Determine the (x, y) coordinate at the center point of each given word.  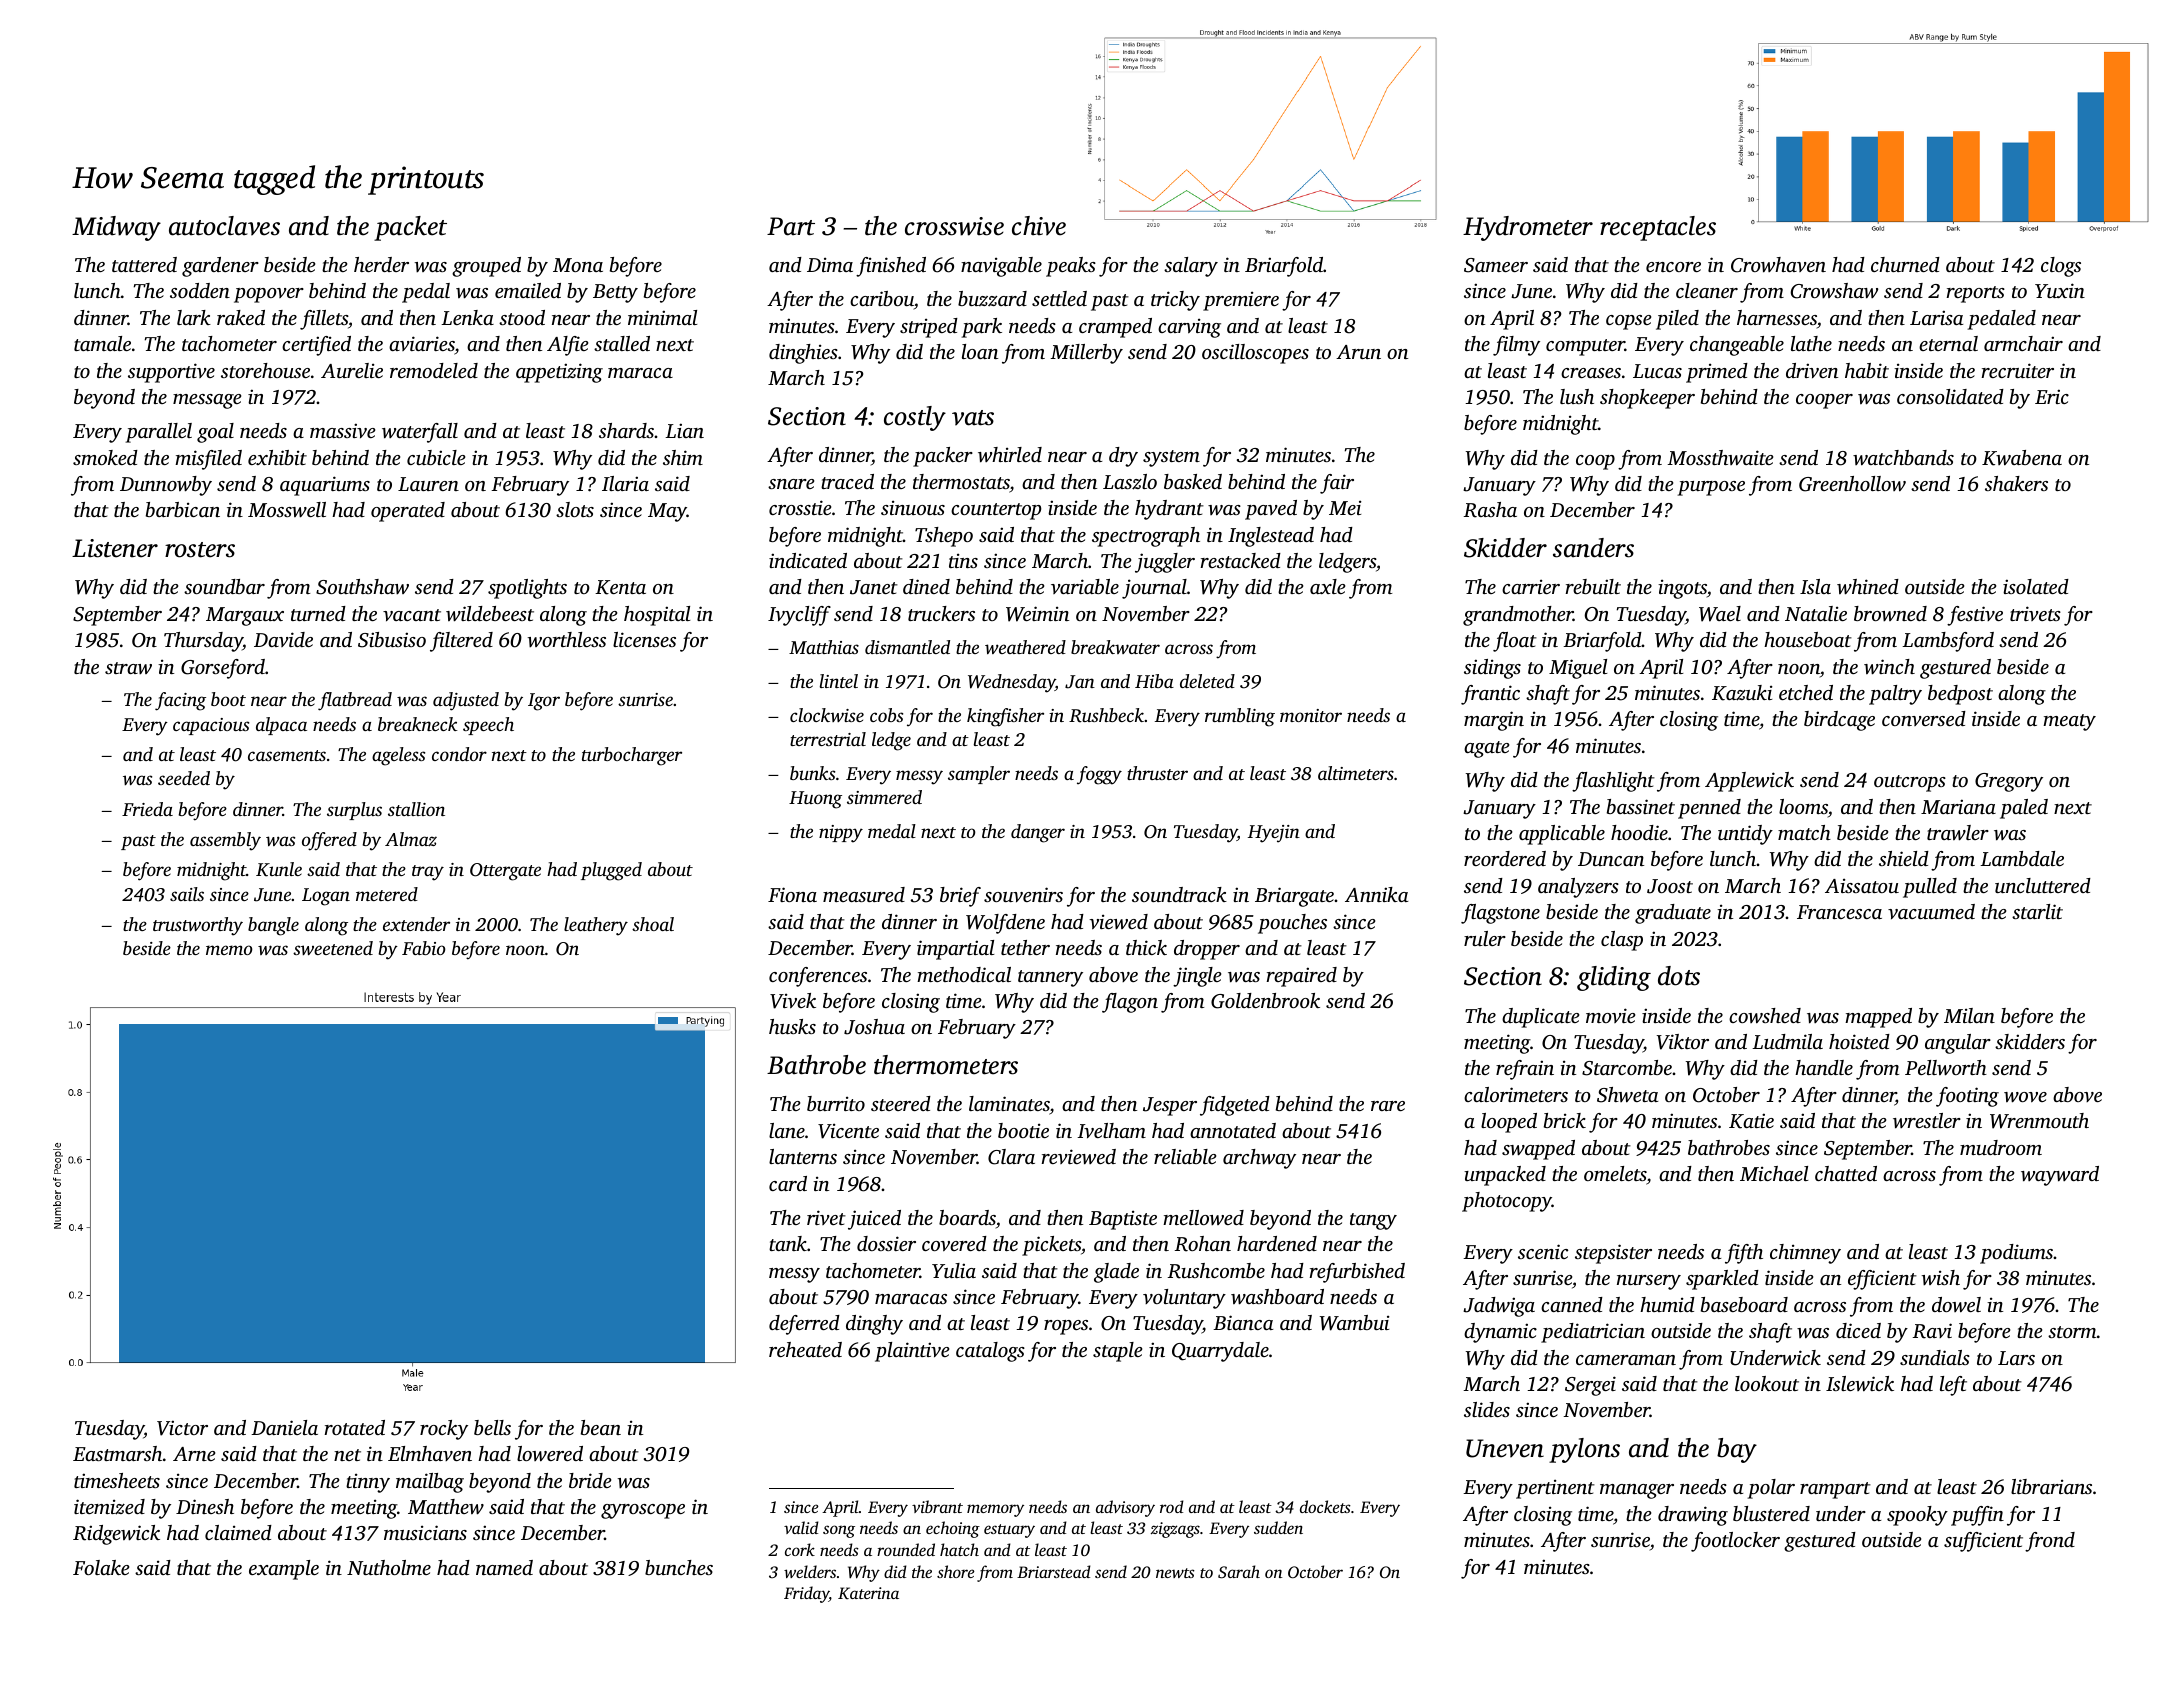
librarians (2051, 1486)
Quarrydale (1220, 1352)
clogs (2061, 267)
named (504, 1567)
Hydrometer (1528, 228)
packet (410, 228)
